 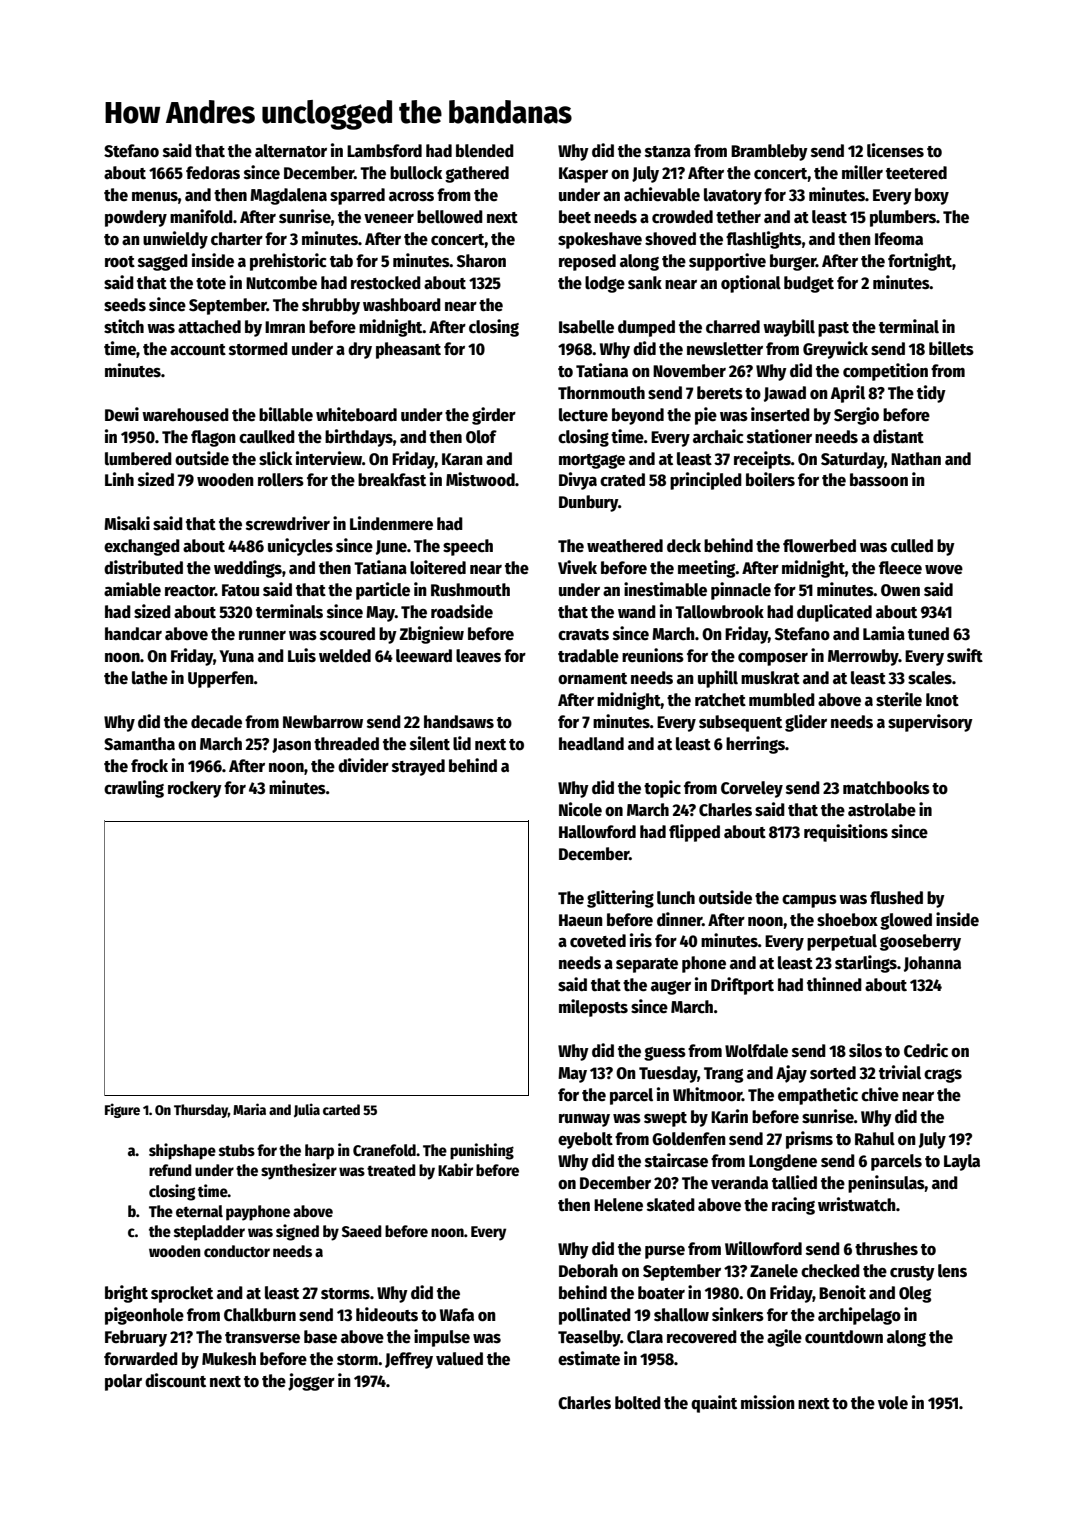 What do you see at coordinates (307, 1110) in the image?
I see `Julia` at bounding box center [307, 1110].
